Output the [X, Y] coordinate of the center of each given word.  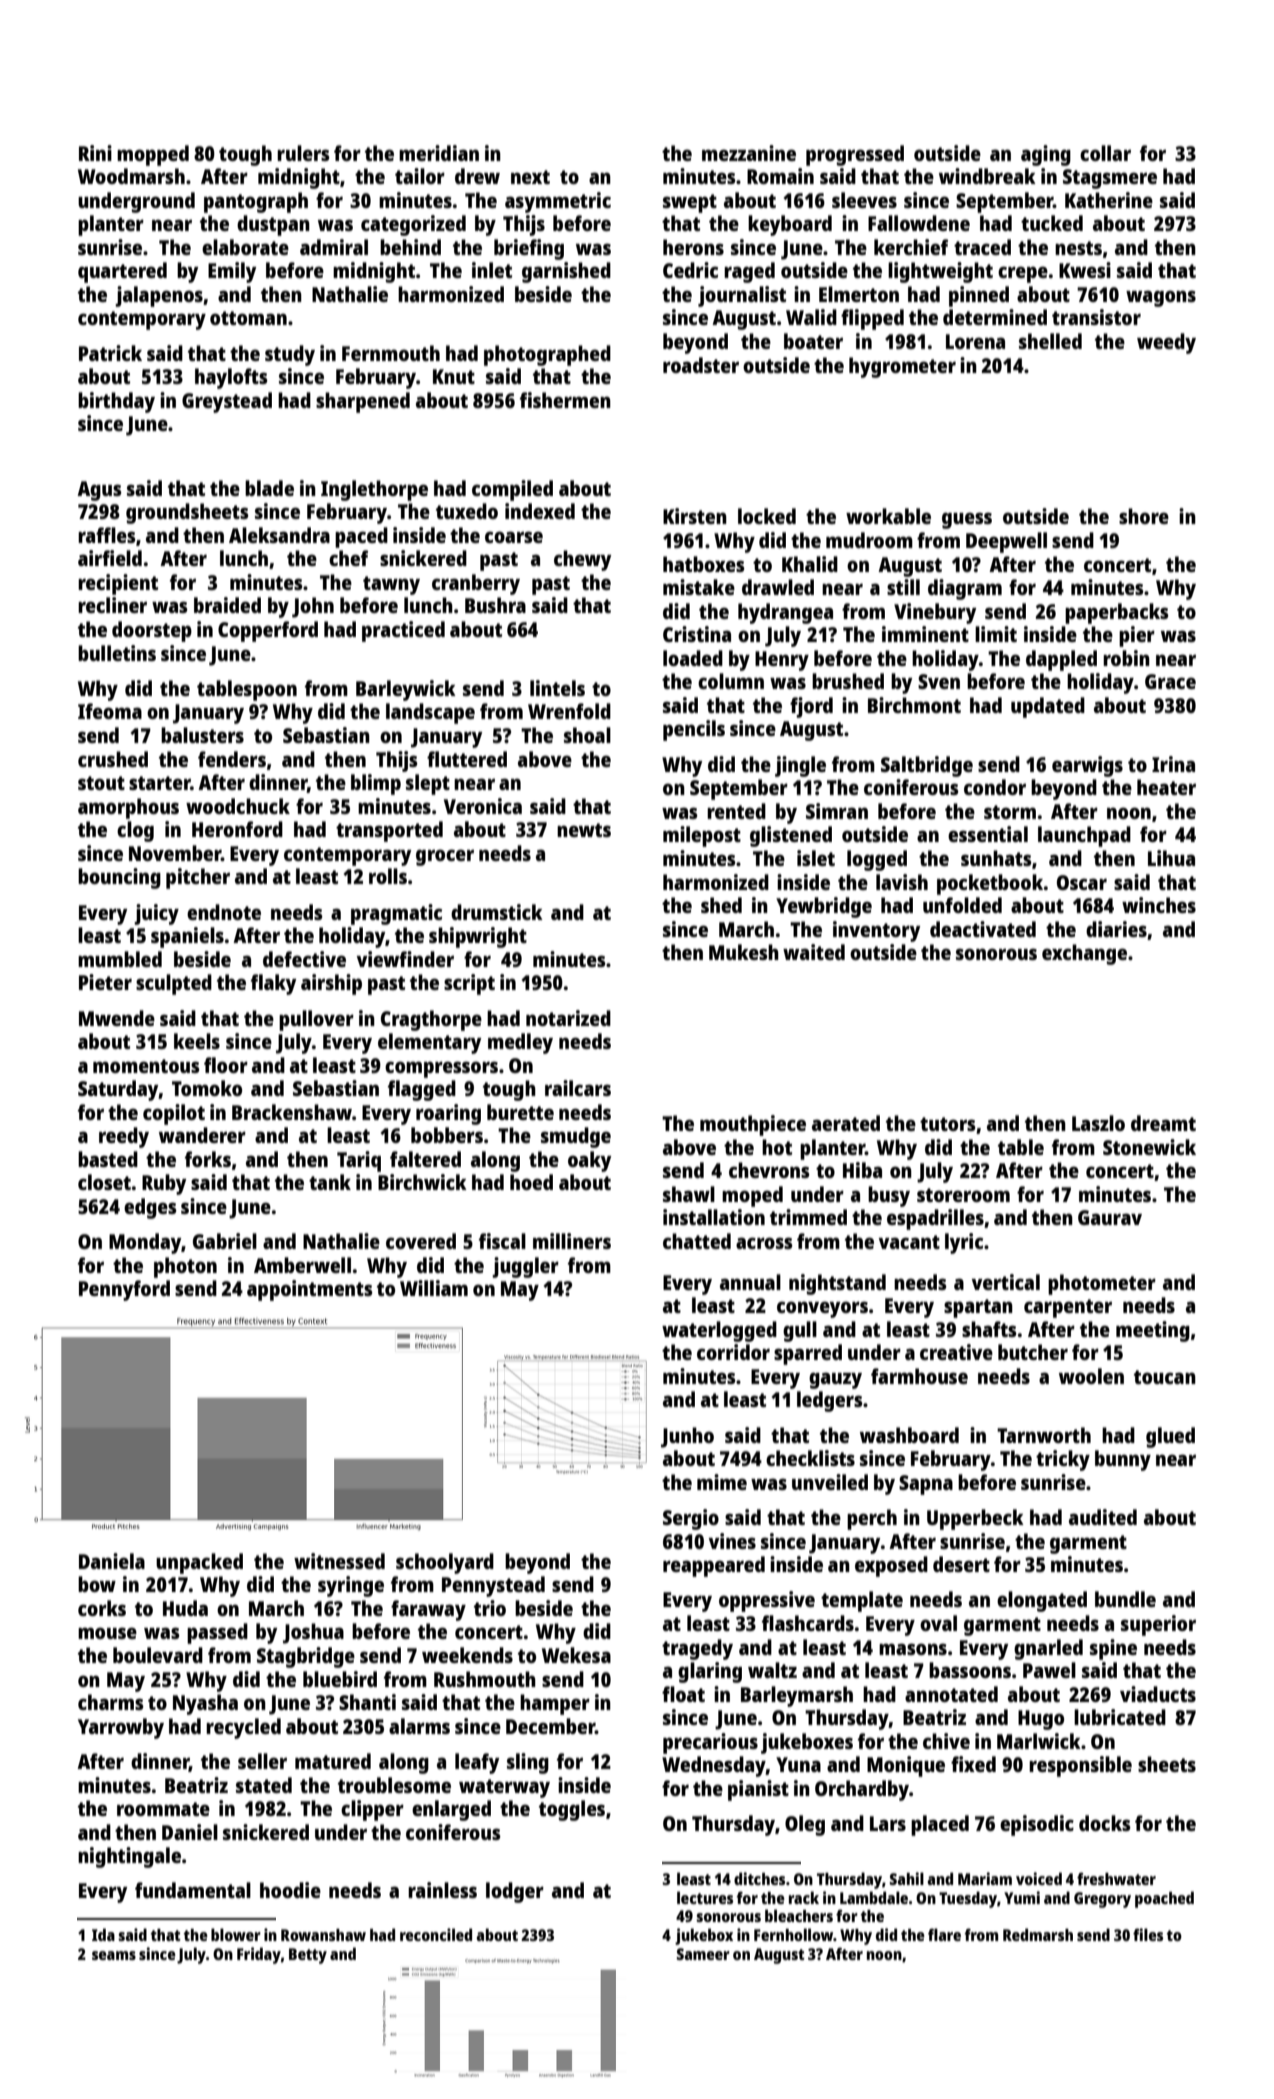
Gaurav [1110, 1217]
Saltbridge [927, 766]
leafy [477, 1763]
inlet [492, 270]
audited [1103, 1517]
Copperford [268, 631]
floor [226, 1065]
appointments [310, 1290]
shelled [1050, 341]
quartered [122, 272]
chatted [697, 1241]
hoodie [290, 1890]
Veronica [483, 806]
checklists [810, 1458]
